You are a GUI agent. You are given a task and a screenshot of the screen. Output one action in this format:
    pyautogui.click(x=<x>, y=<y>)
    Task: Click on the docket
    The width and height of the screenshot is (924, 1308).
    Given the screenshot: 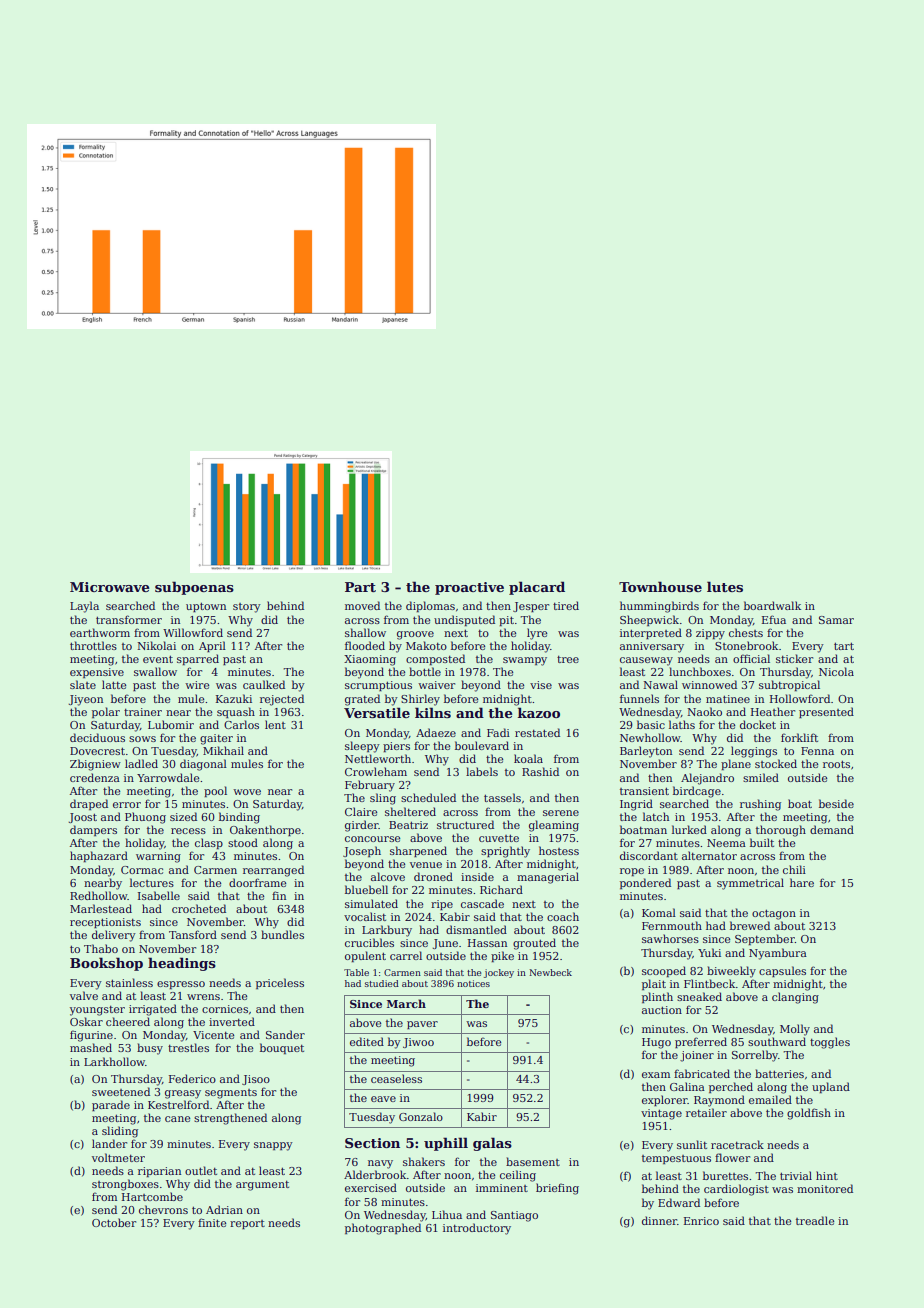 What is the action you would take?
    pyautogui.click(x=758, y=724)
